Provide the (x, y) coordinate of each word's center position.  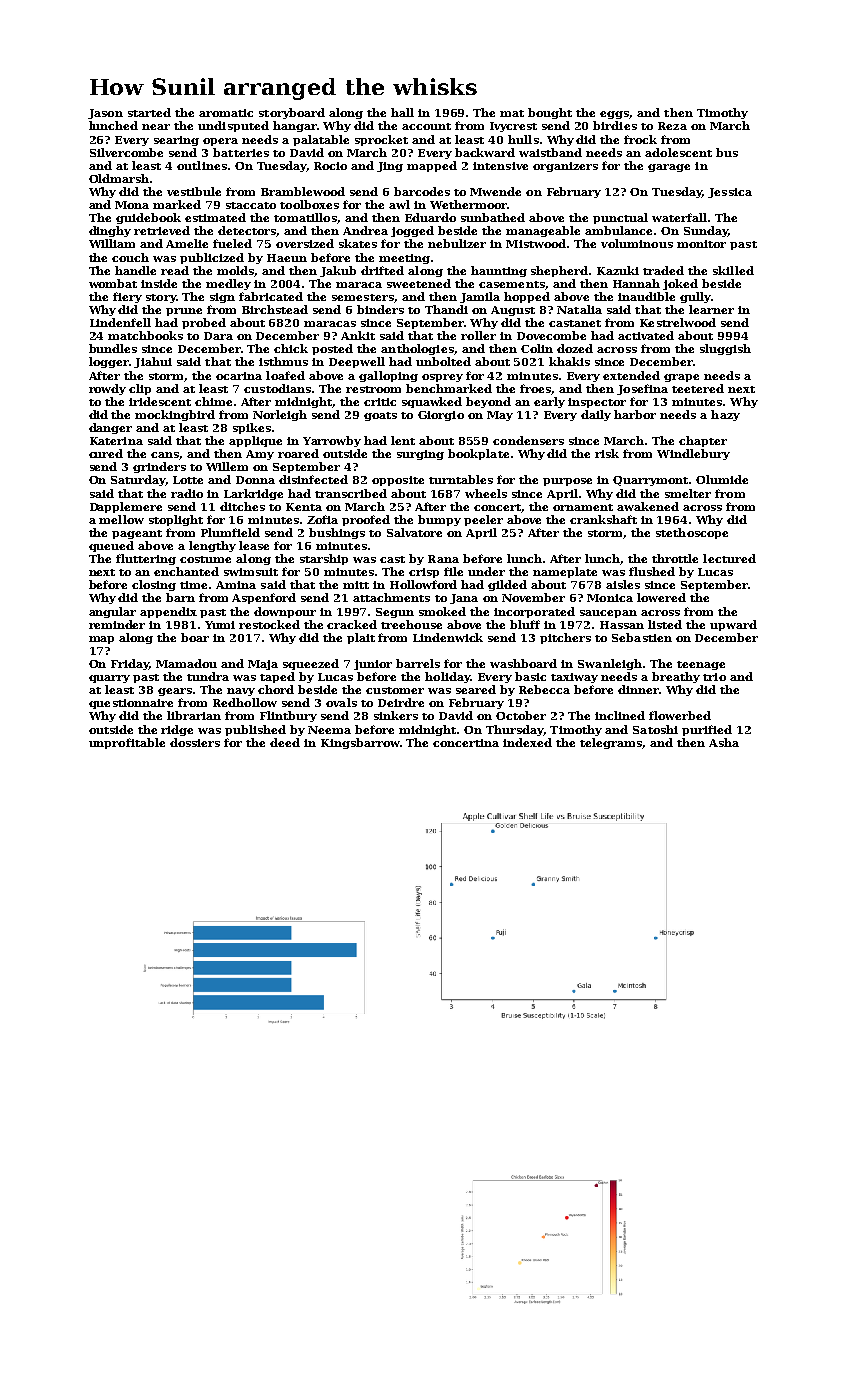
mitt (356, 585)
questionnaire (131, 704)
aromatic (226, 113)
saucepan (608, 614)
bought (550, 113)
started (149, 112)
